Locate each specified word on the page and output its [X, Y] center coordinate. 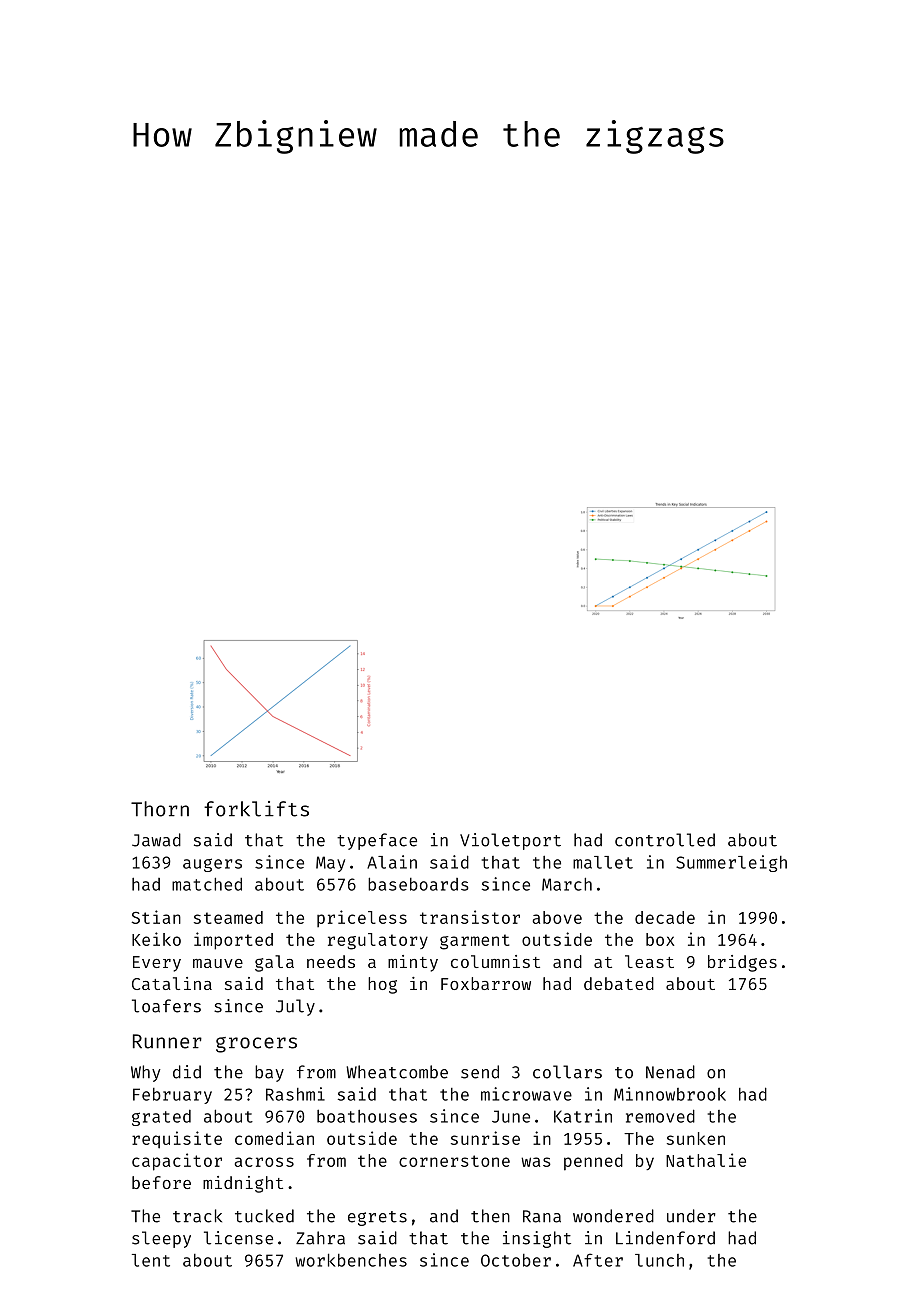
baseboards [418, 884]
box [660, 939]
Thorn [160, 809]
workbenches [351, 1260]
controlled [665, 840]
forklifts [256, 809]
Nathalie [706, 1160]
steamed [228, 917]
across [264, 1162]
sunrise [485, 1138]
